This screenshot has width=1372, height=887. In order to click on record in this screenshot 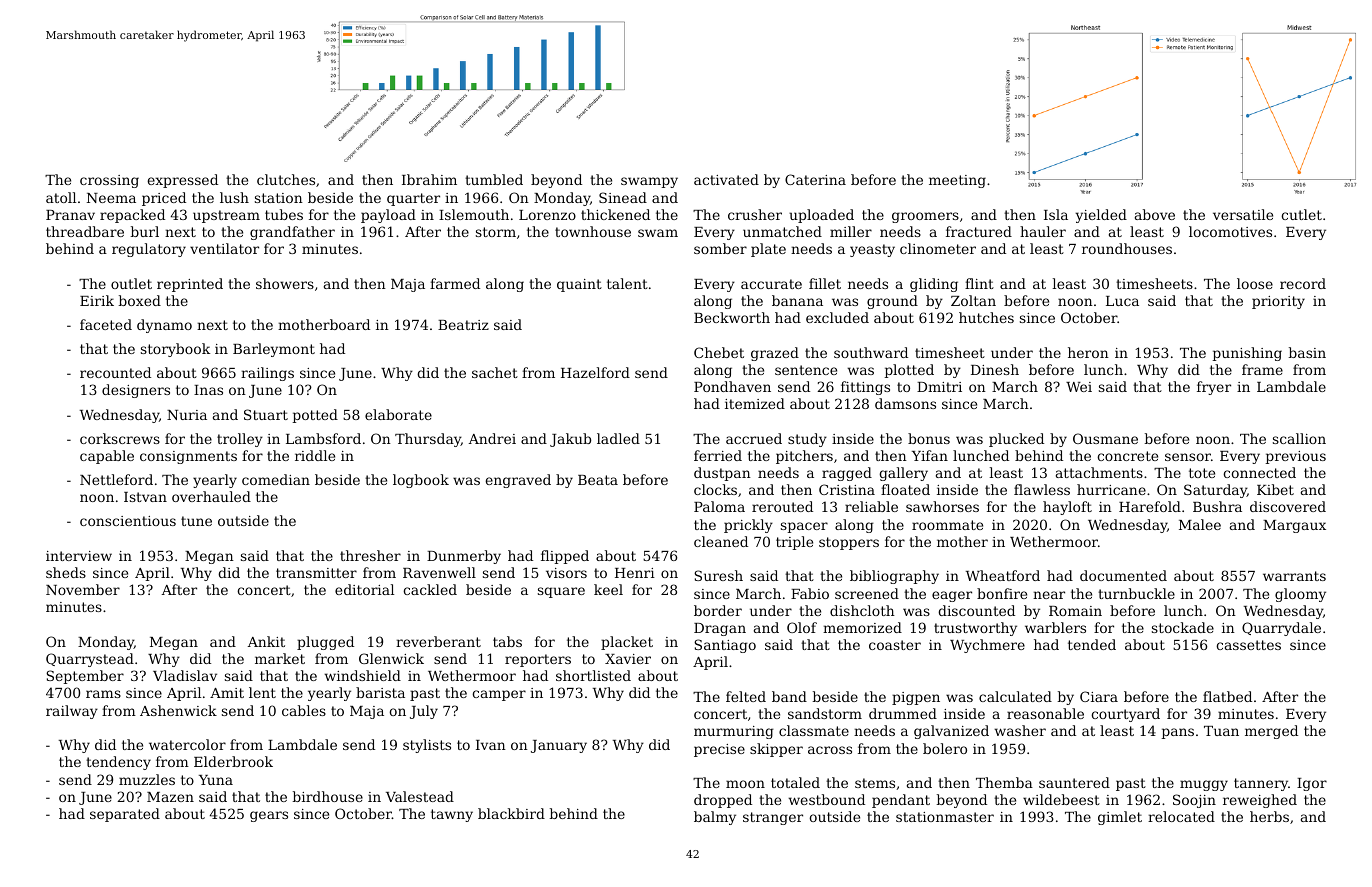, I will do `click(1303, 283)`.
